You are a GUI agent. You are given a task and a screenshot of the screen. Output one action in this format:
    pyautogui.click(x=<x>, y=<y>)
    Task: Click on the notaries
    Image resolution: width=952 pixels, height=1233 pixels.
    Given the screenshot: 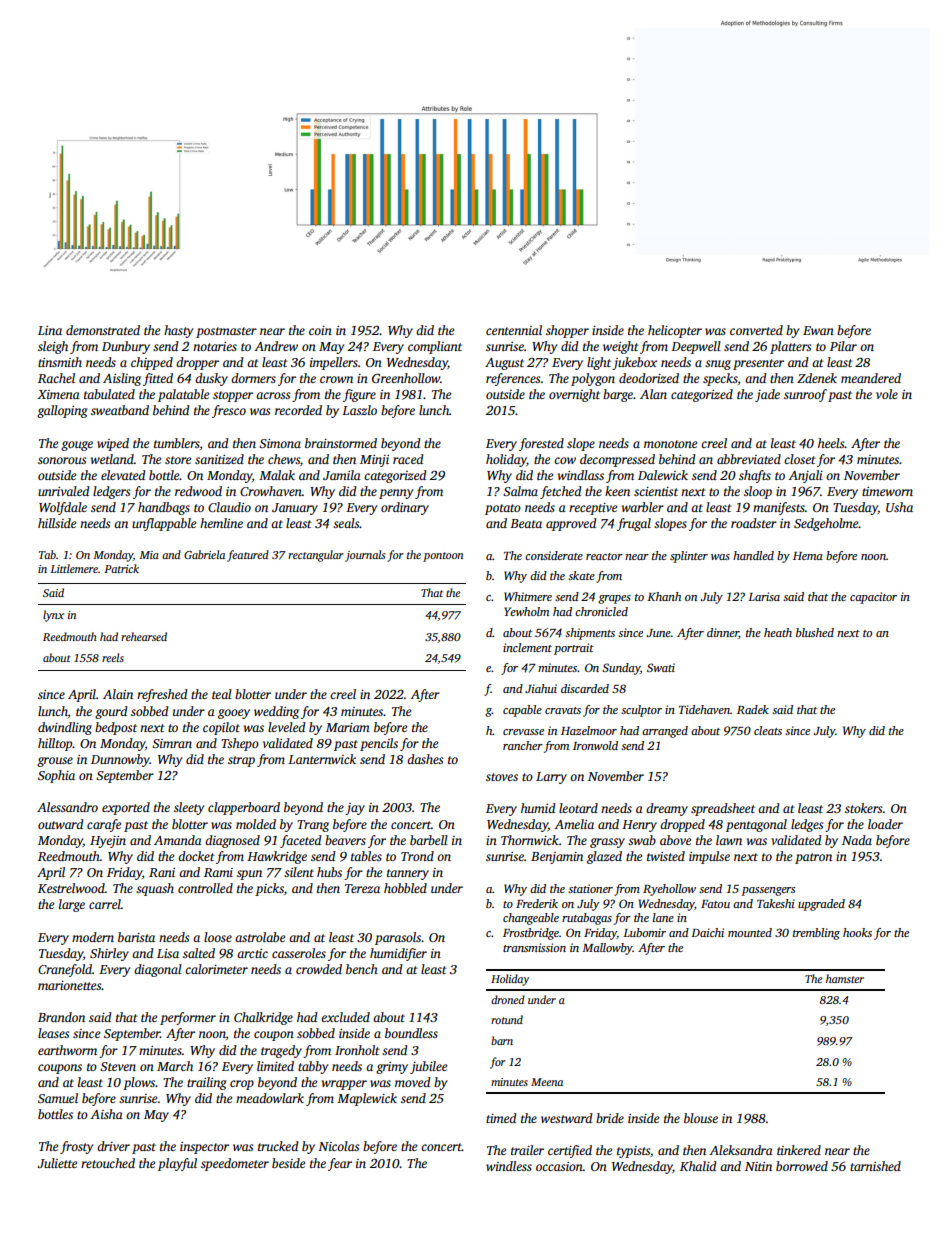 What is the action you would take?
    pyautogui.click(x=215, y=346)
